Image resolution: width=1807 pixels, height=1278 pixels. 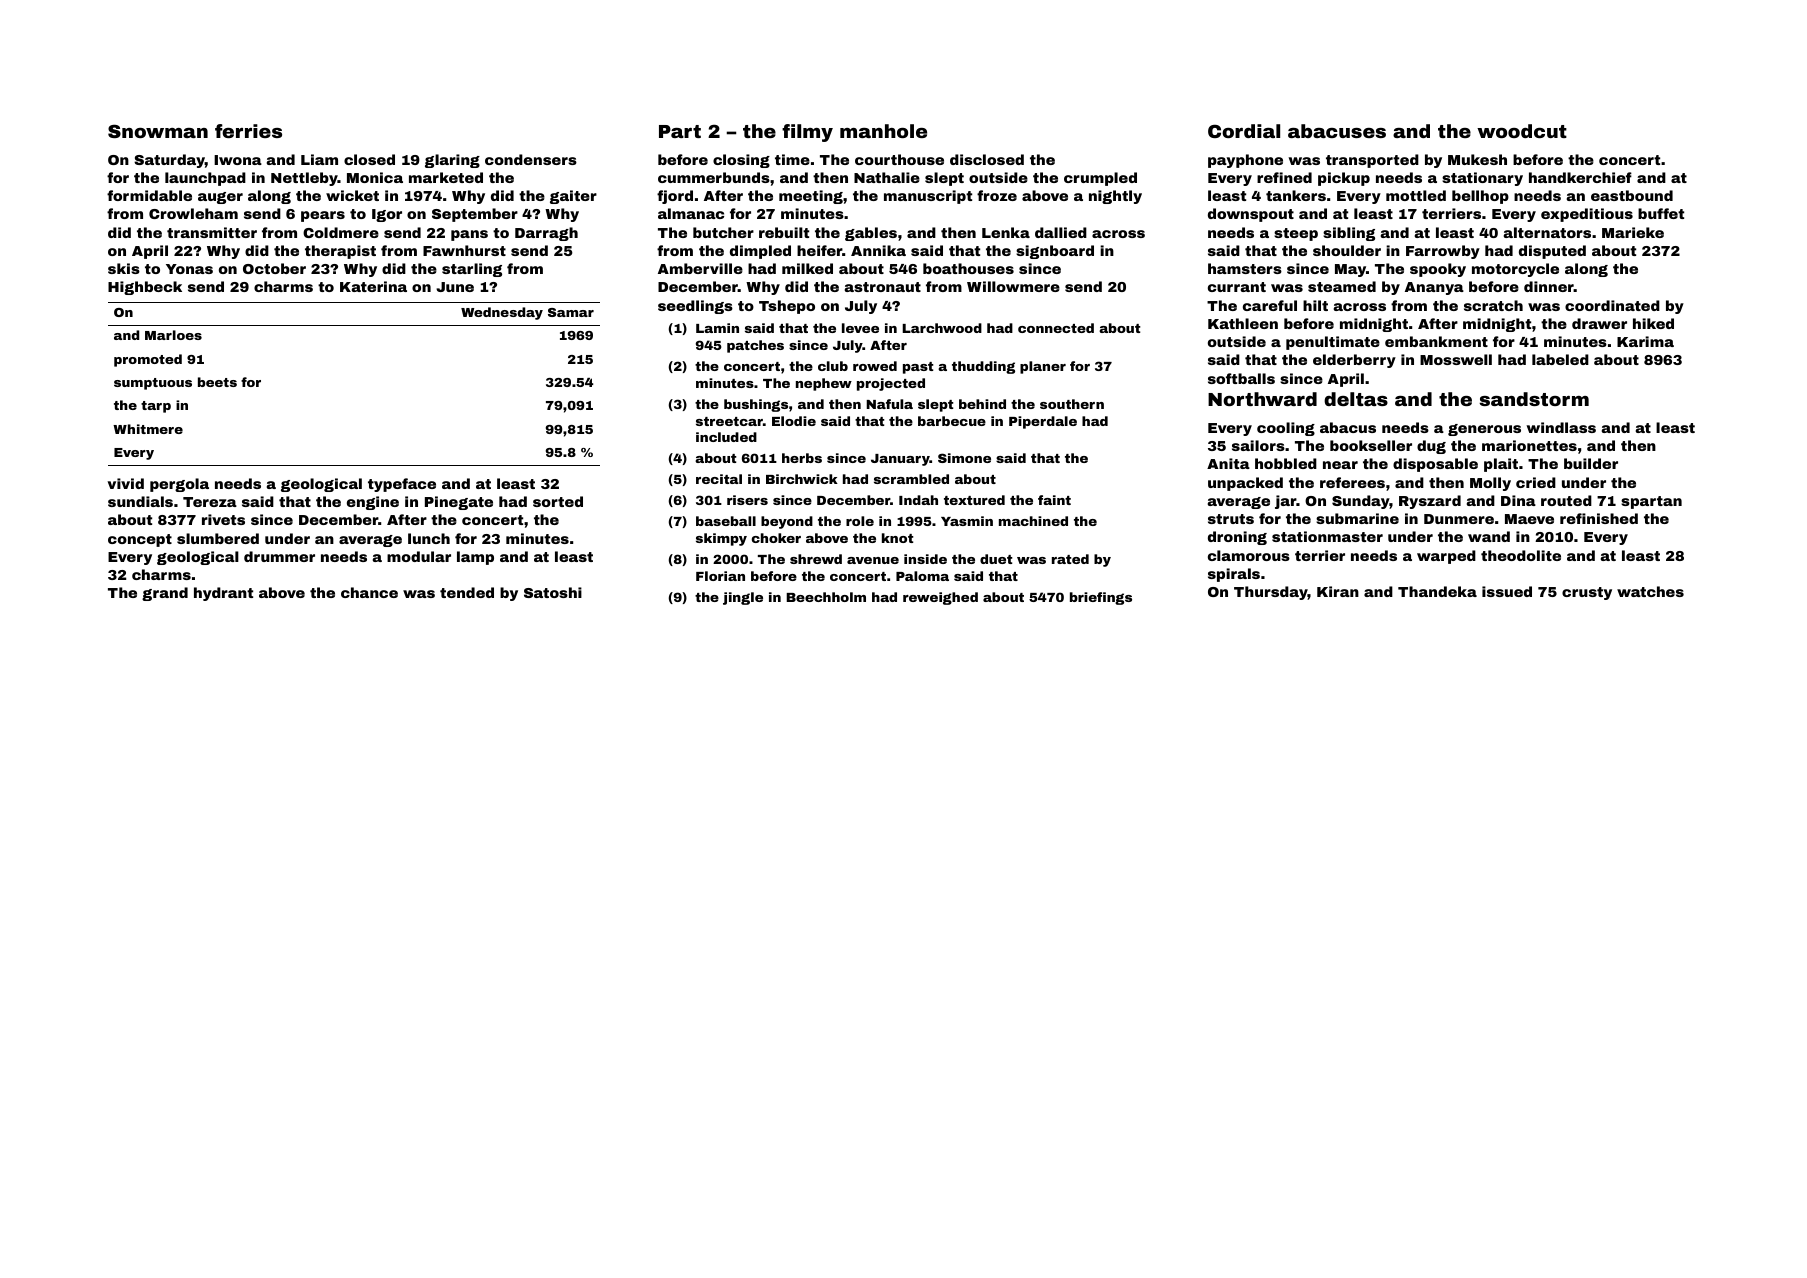 I want to click on wand, so click(x=1489, y=536).
